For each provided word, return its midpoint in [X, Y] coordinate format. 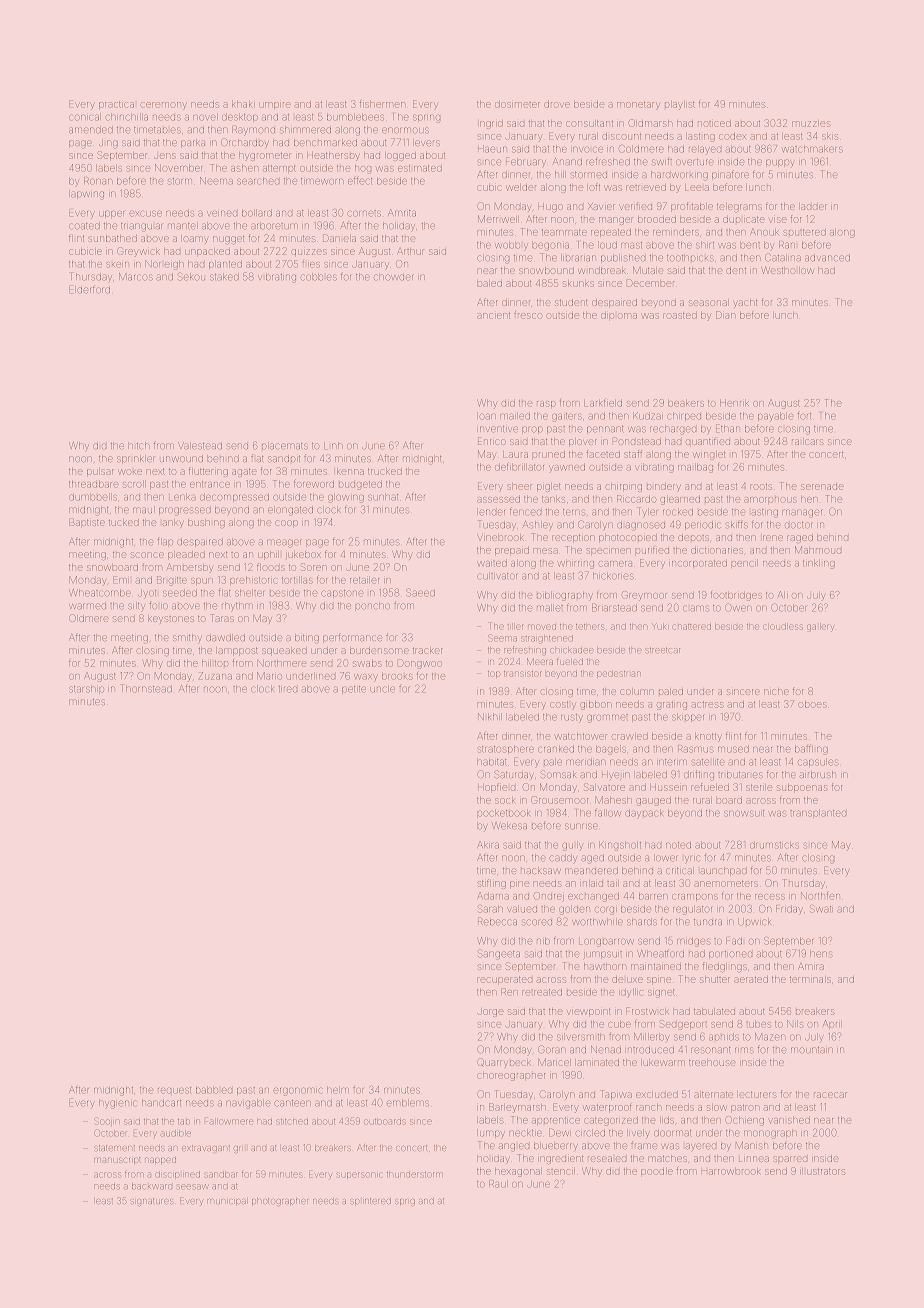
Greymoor [644, 596]
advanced [827, 258]
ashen [244, 169]
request [174, 1090]
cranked [556, 750]
